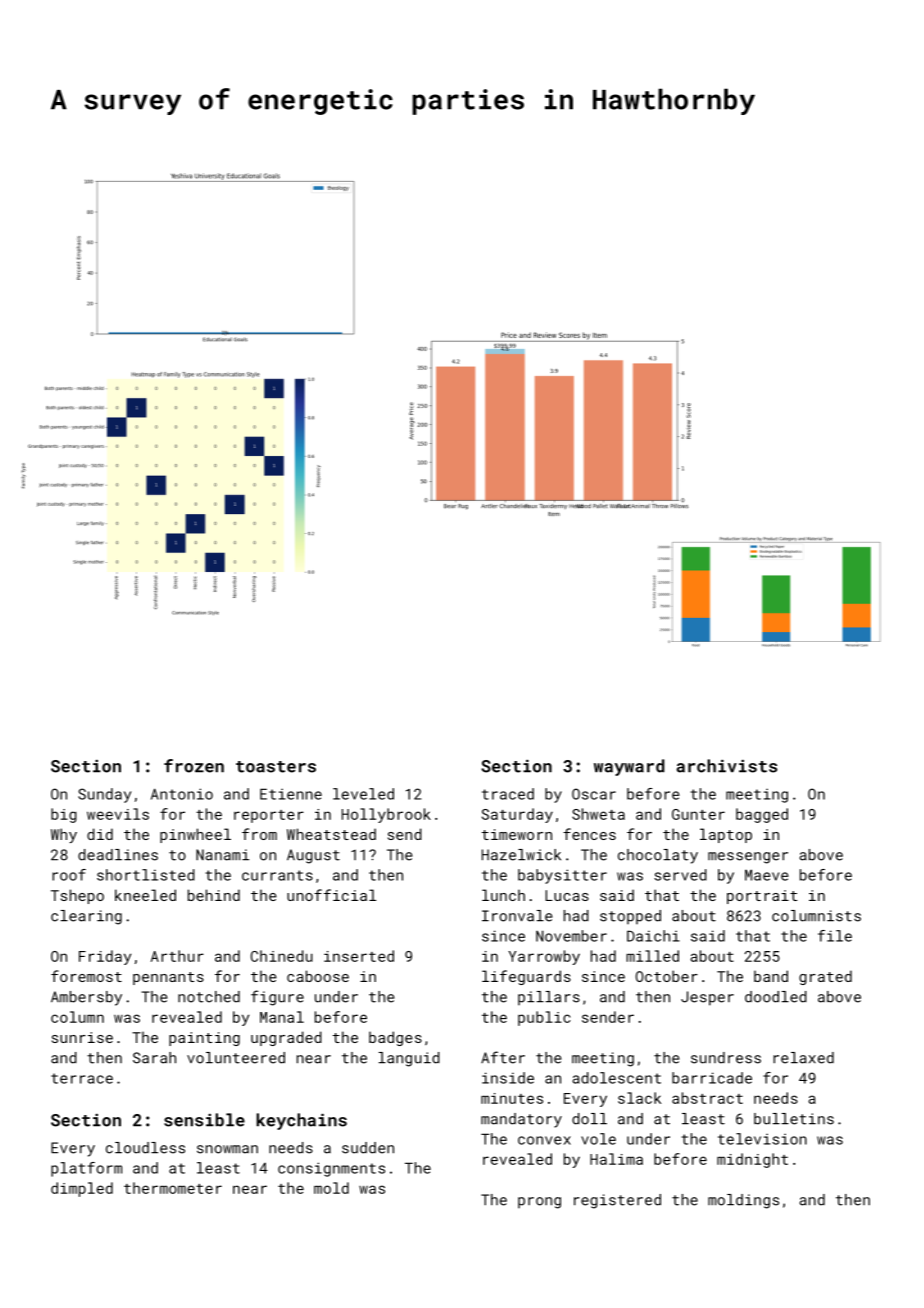  What do you see at coordinates (331, 1169) in the document?
I see `consignments` at bounding box center [331, 1169].
